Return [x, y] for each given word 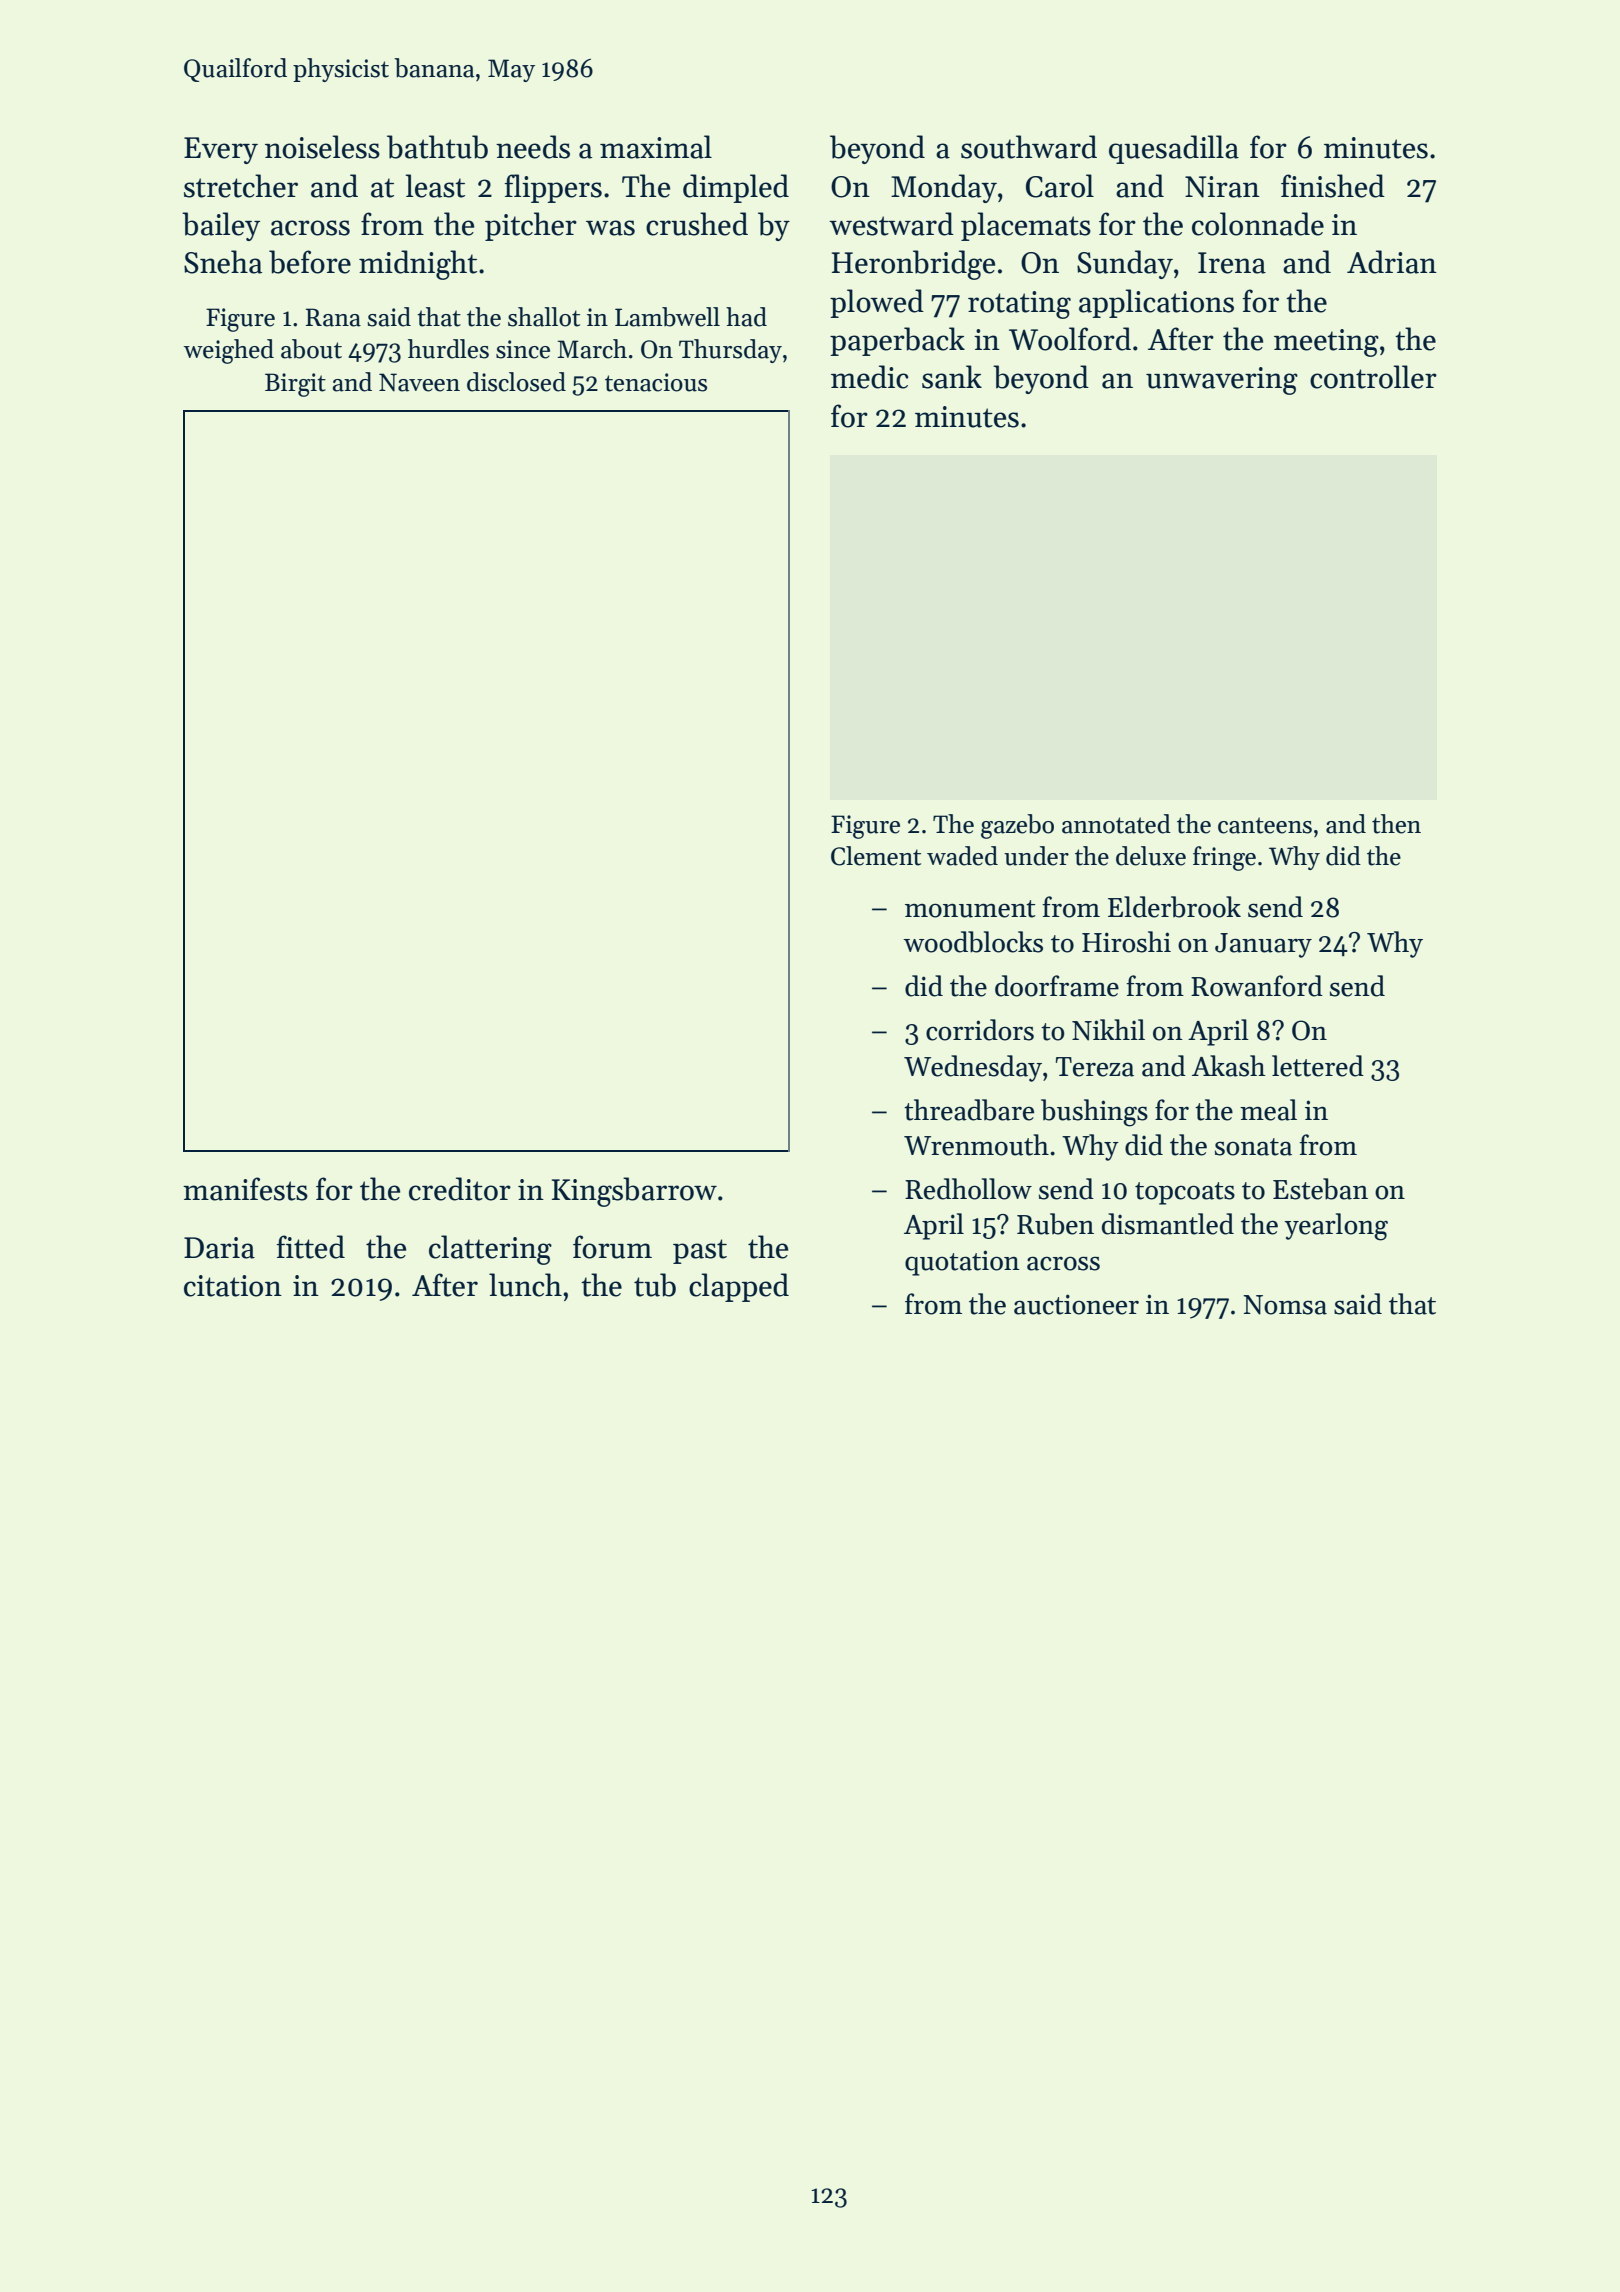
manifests [245, 1189]
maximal [656, 147]
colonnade [1258, 224]
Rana [333, 317]
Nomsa [1285, 1305]
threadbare [969, 1110]
